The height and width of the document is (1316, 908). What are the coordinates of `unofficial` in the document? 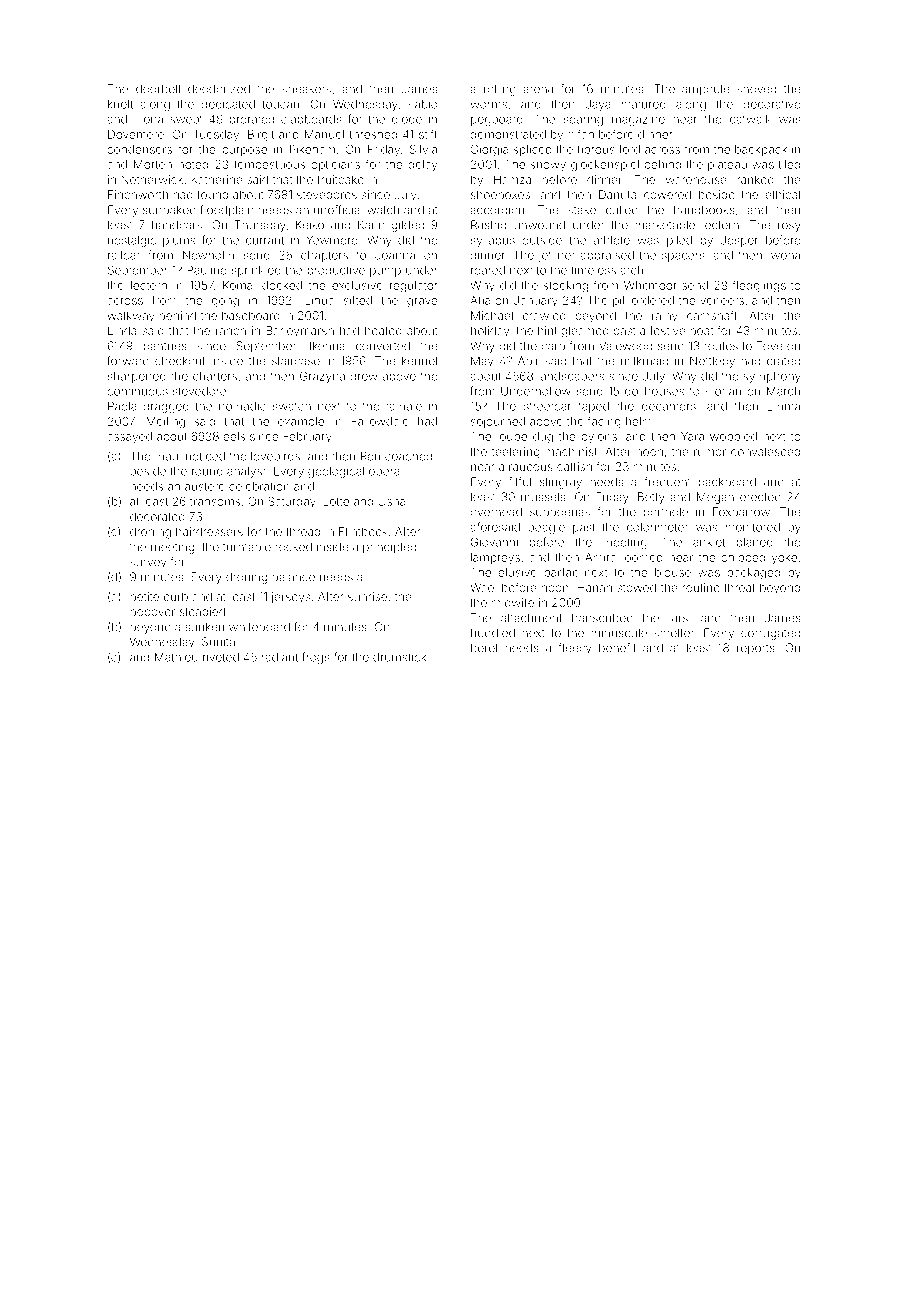 It's located at (338, 210).
